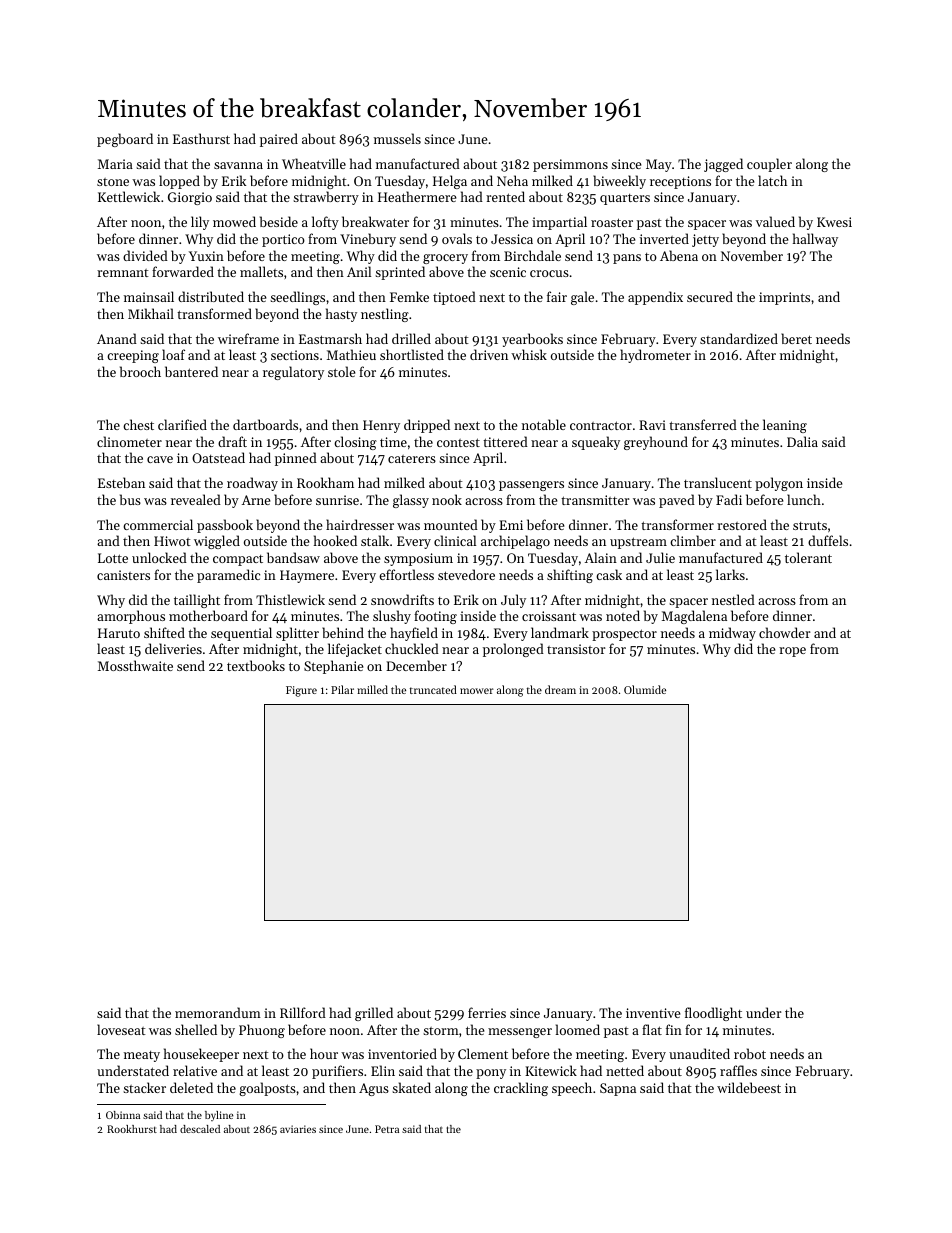 Image resolution: width=952 pixels, height=1233 pixels. I want to click on wireframe, so click(248, 338).
